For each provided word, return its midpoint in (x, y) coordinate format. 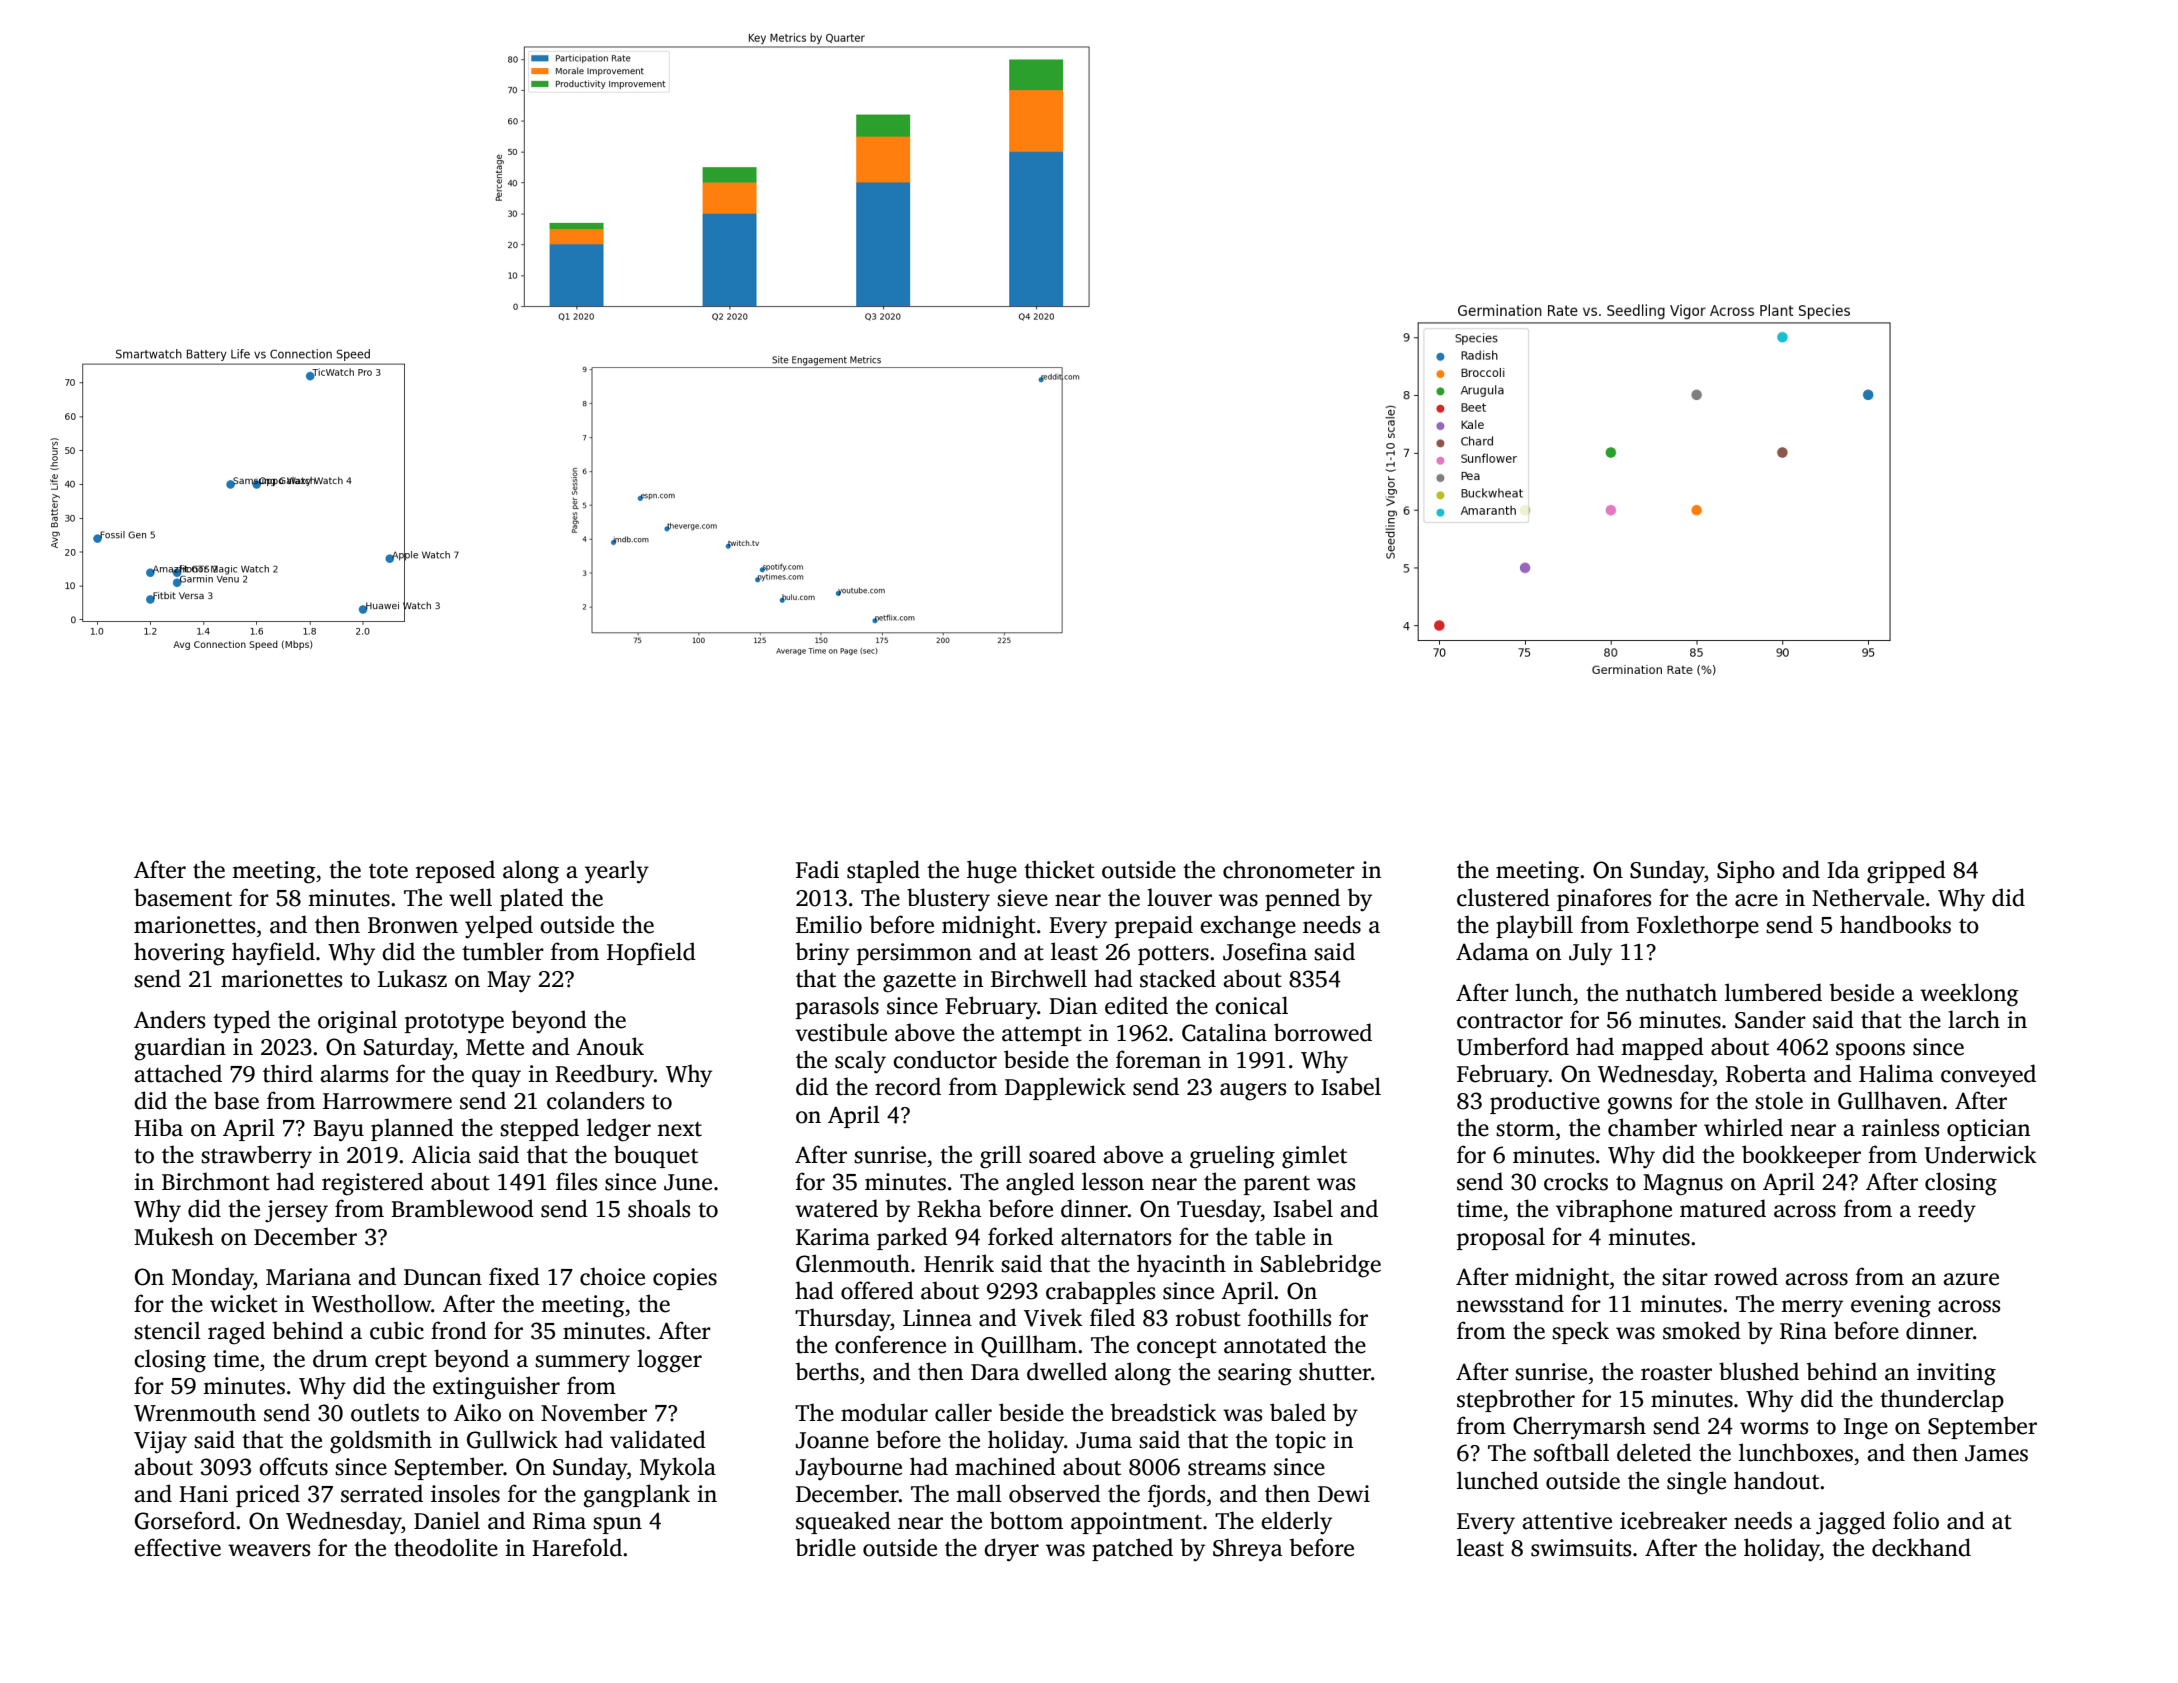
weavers (269, 1550)
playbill (1534, 927)
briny (822, 954)
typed (242, 1021)
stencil (167, 1330)
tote (388, 871)
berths (827, 1371)
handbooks (1895, 924)
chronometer (1289, 869)
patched (1132, 1549)
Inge (1866, 1429)
